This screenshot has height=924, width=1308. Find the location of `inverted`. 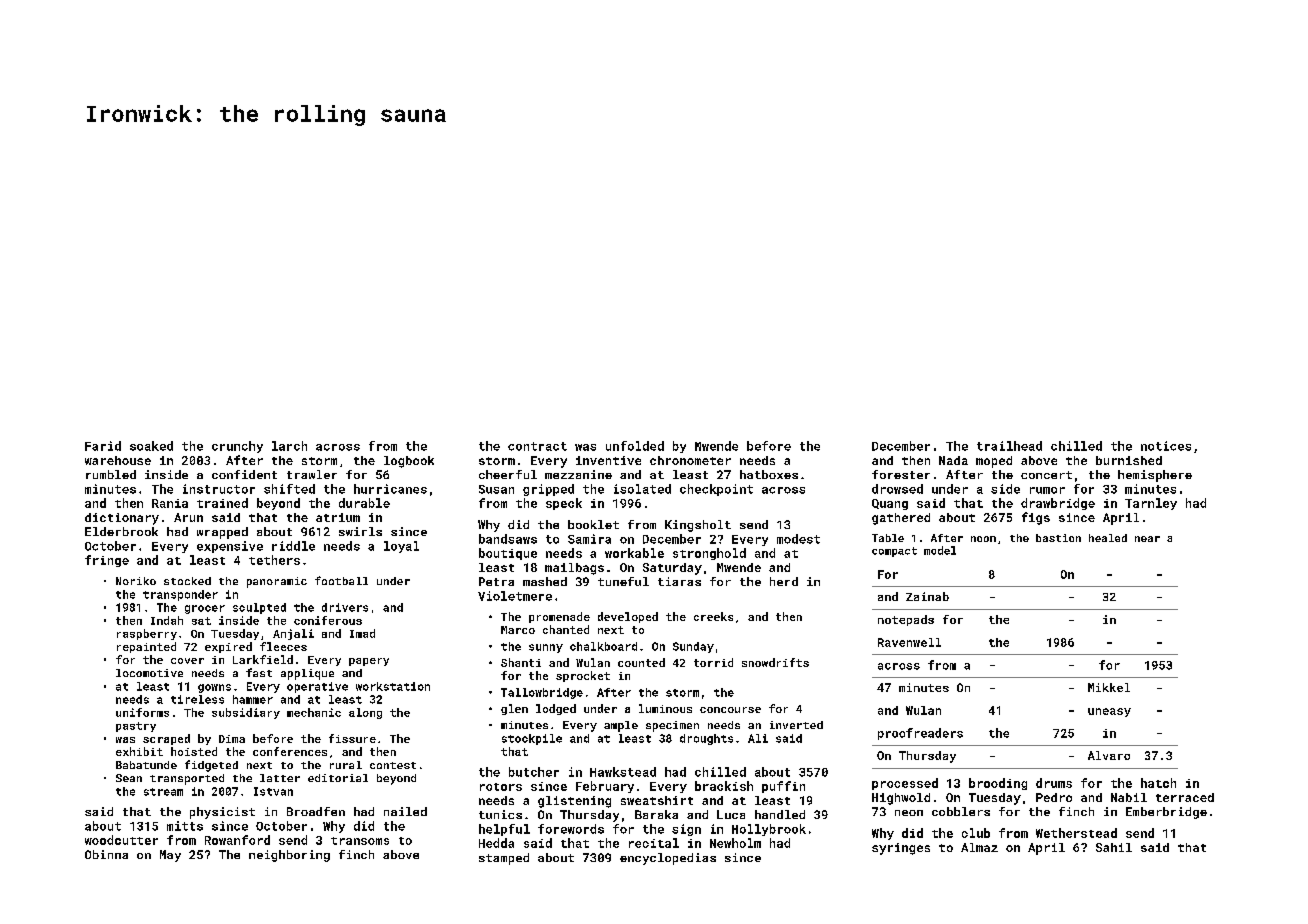

inverted is located at coordinates (796, 725).
